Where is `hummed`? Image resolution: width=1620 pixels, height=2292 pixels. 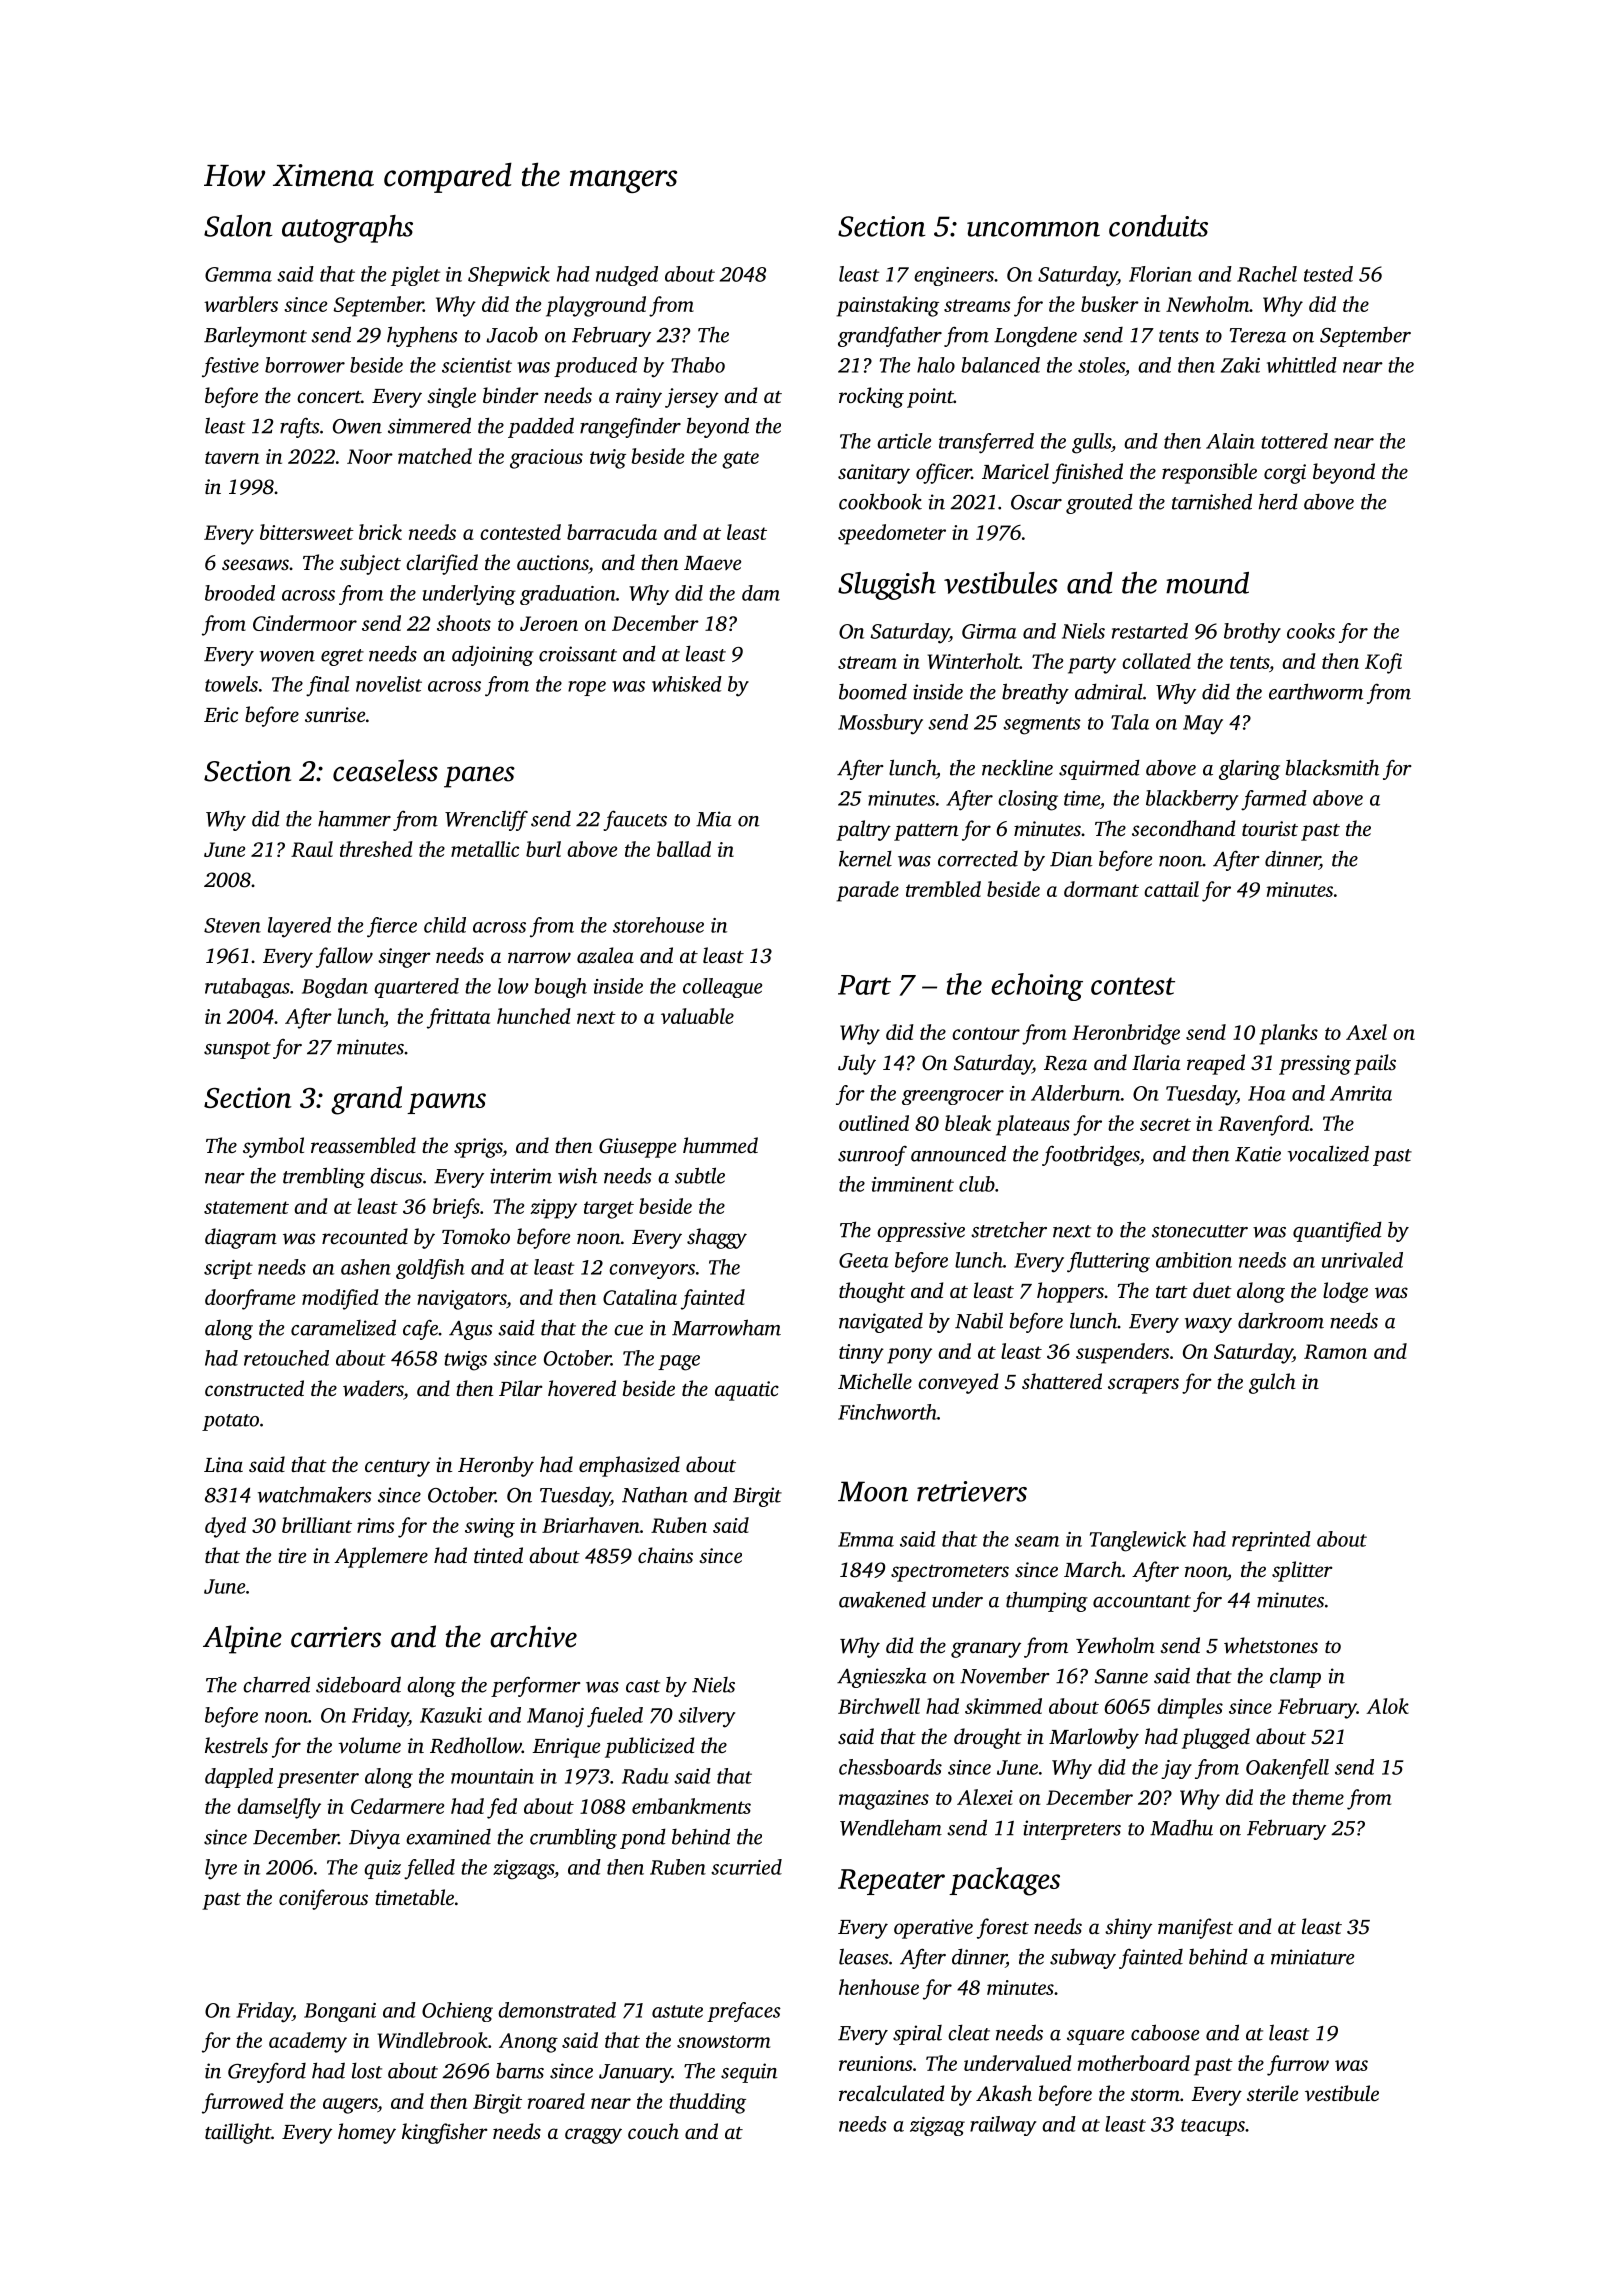 hummed is located at coordinates (720, 1145).
